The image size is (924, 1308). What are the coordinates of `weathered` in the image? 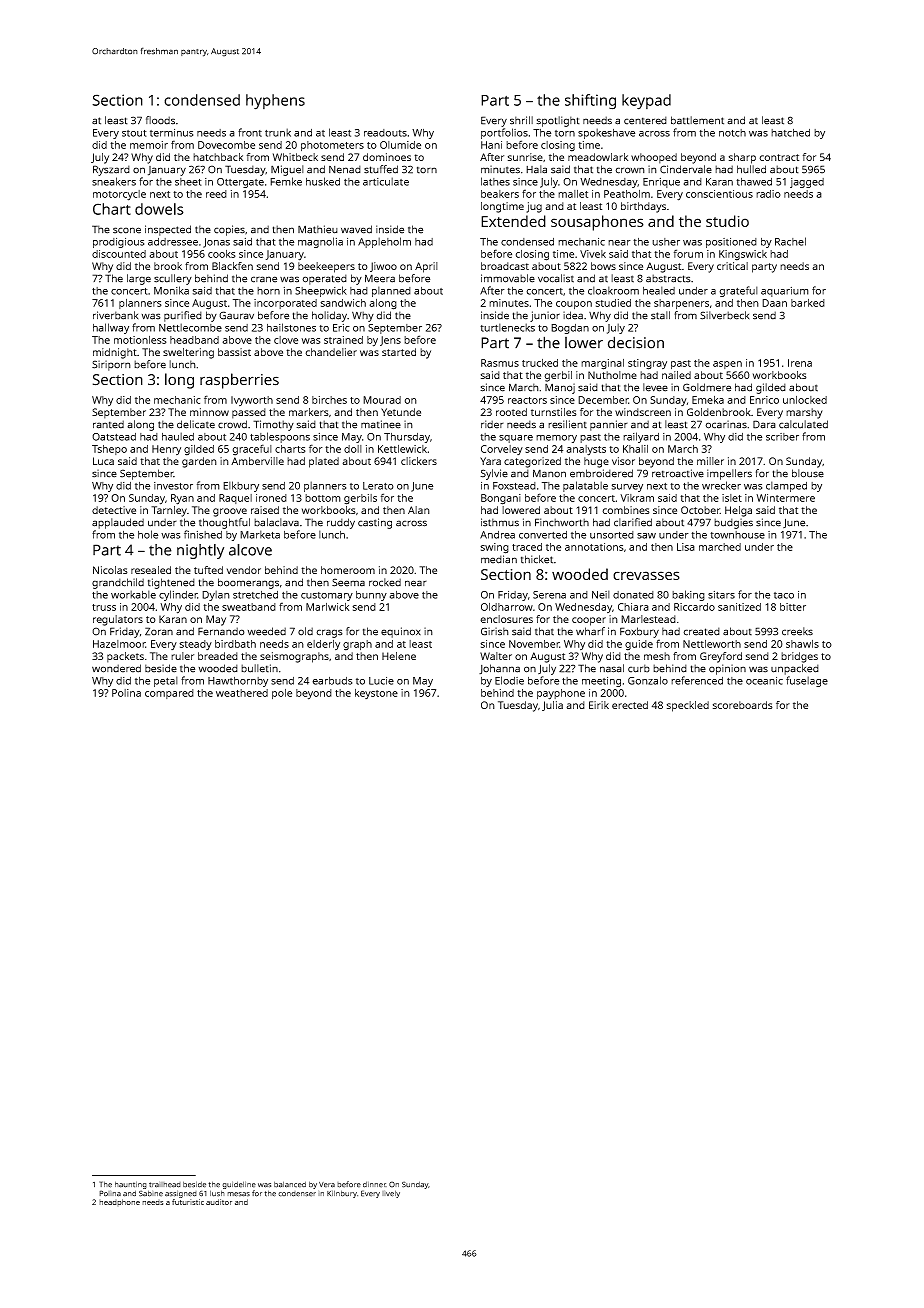 It's located at (242, 693).
